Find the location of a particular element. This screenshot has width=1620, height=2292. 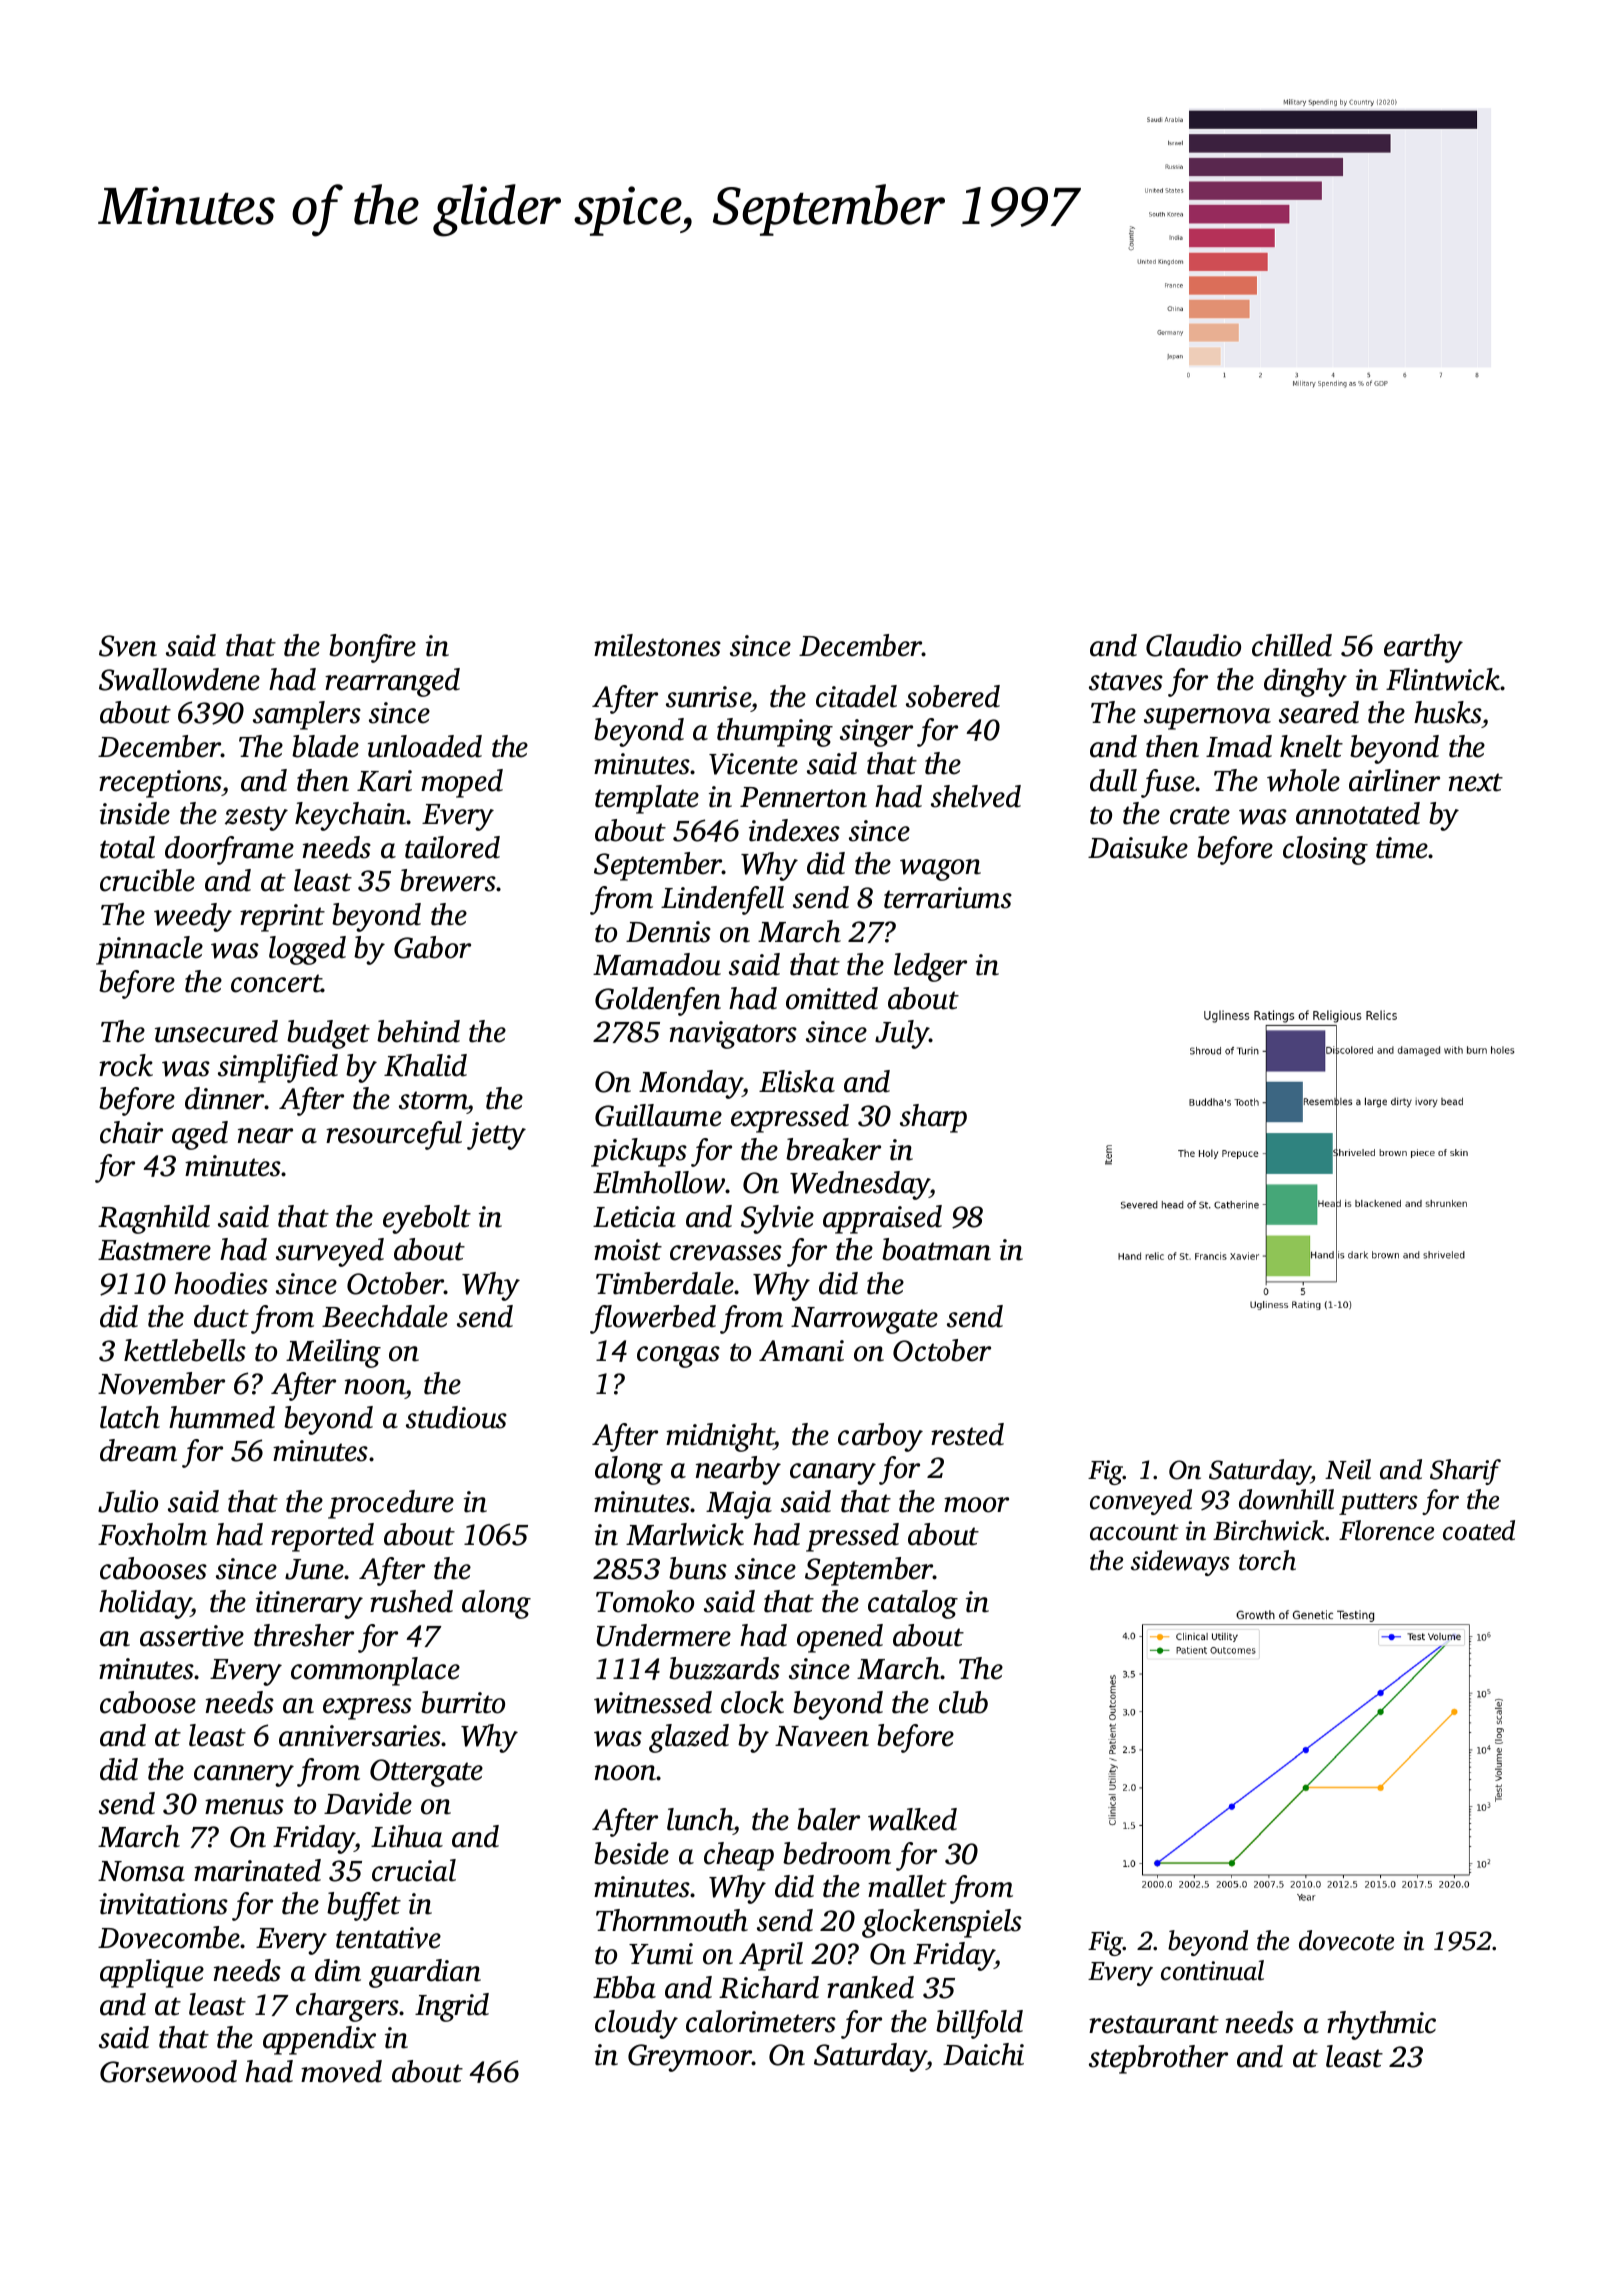

hummed is located at coordinates (222, 1417).
